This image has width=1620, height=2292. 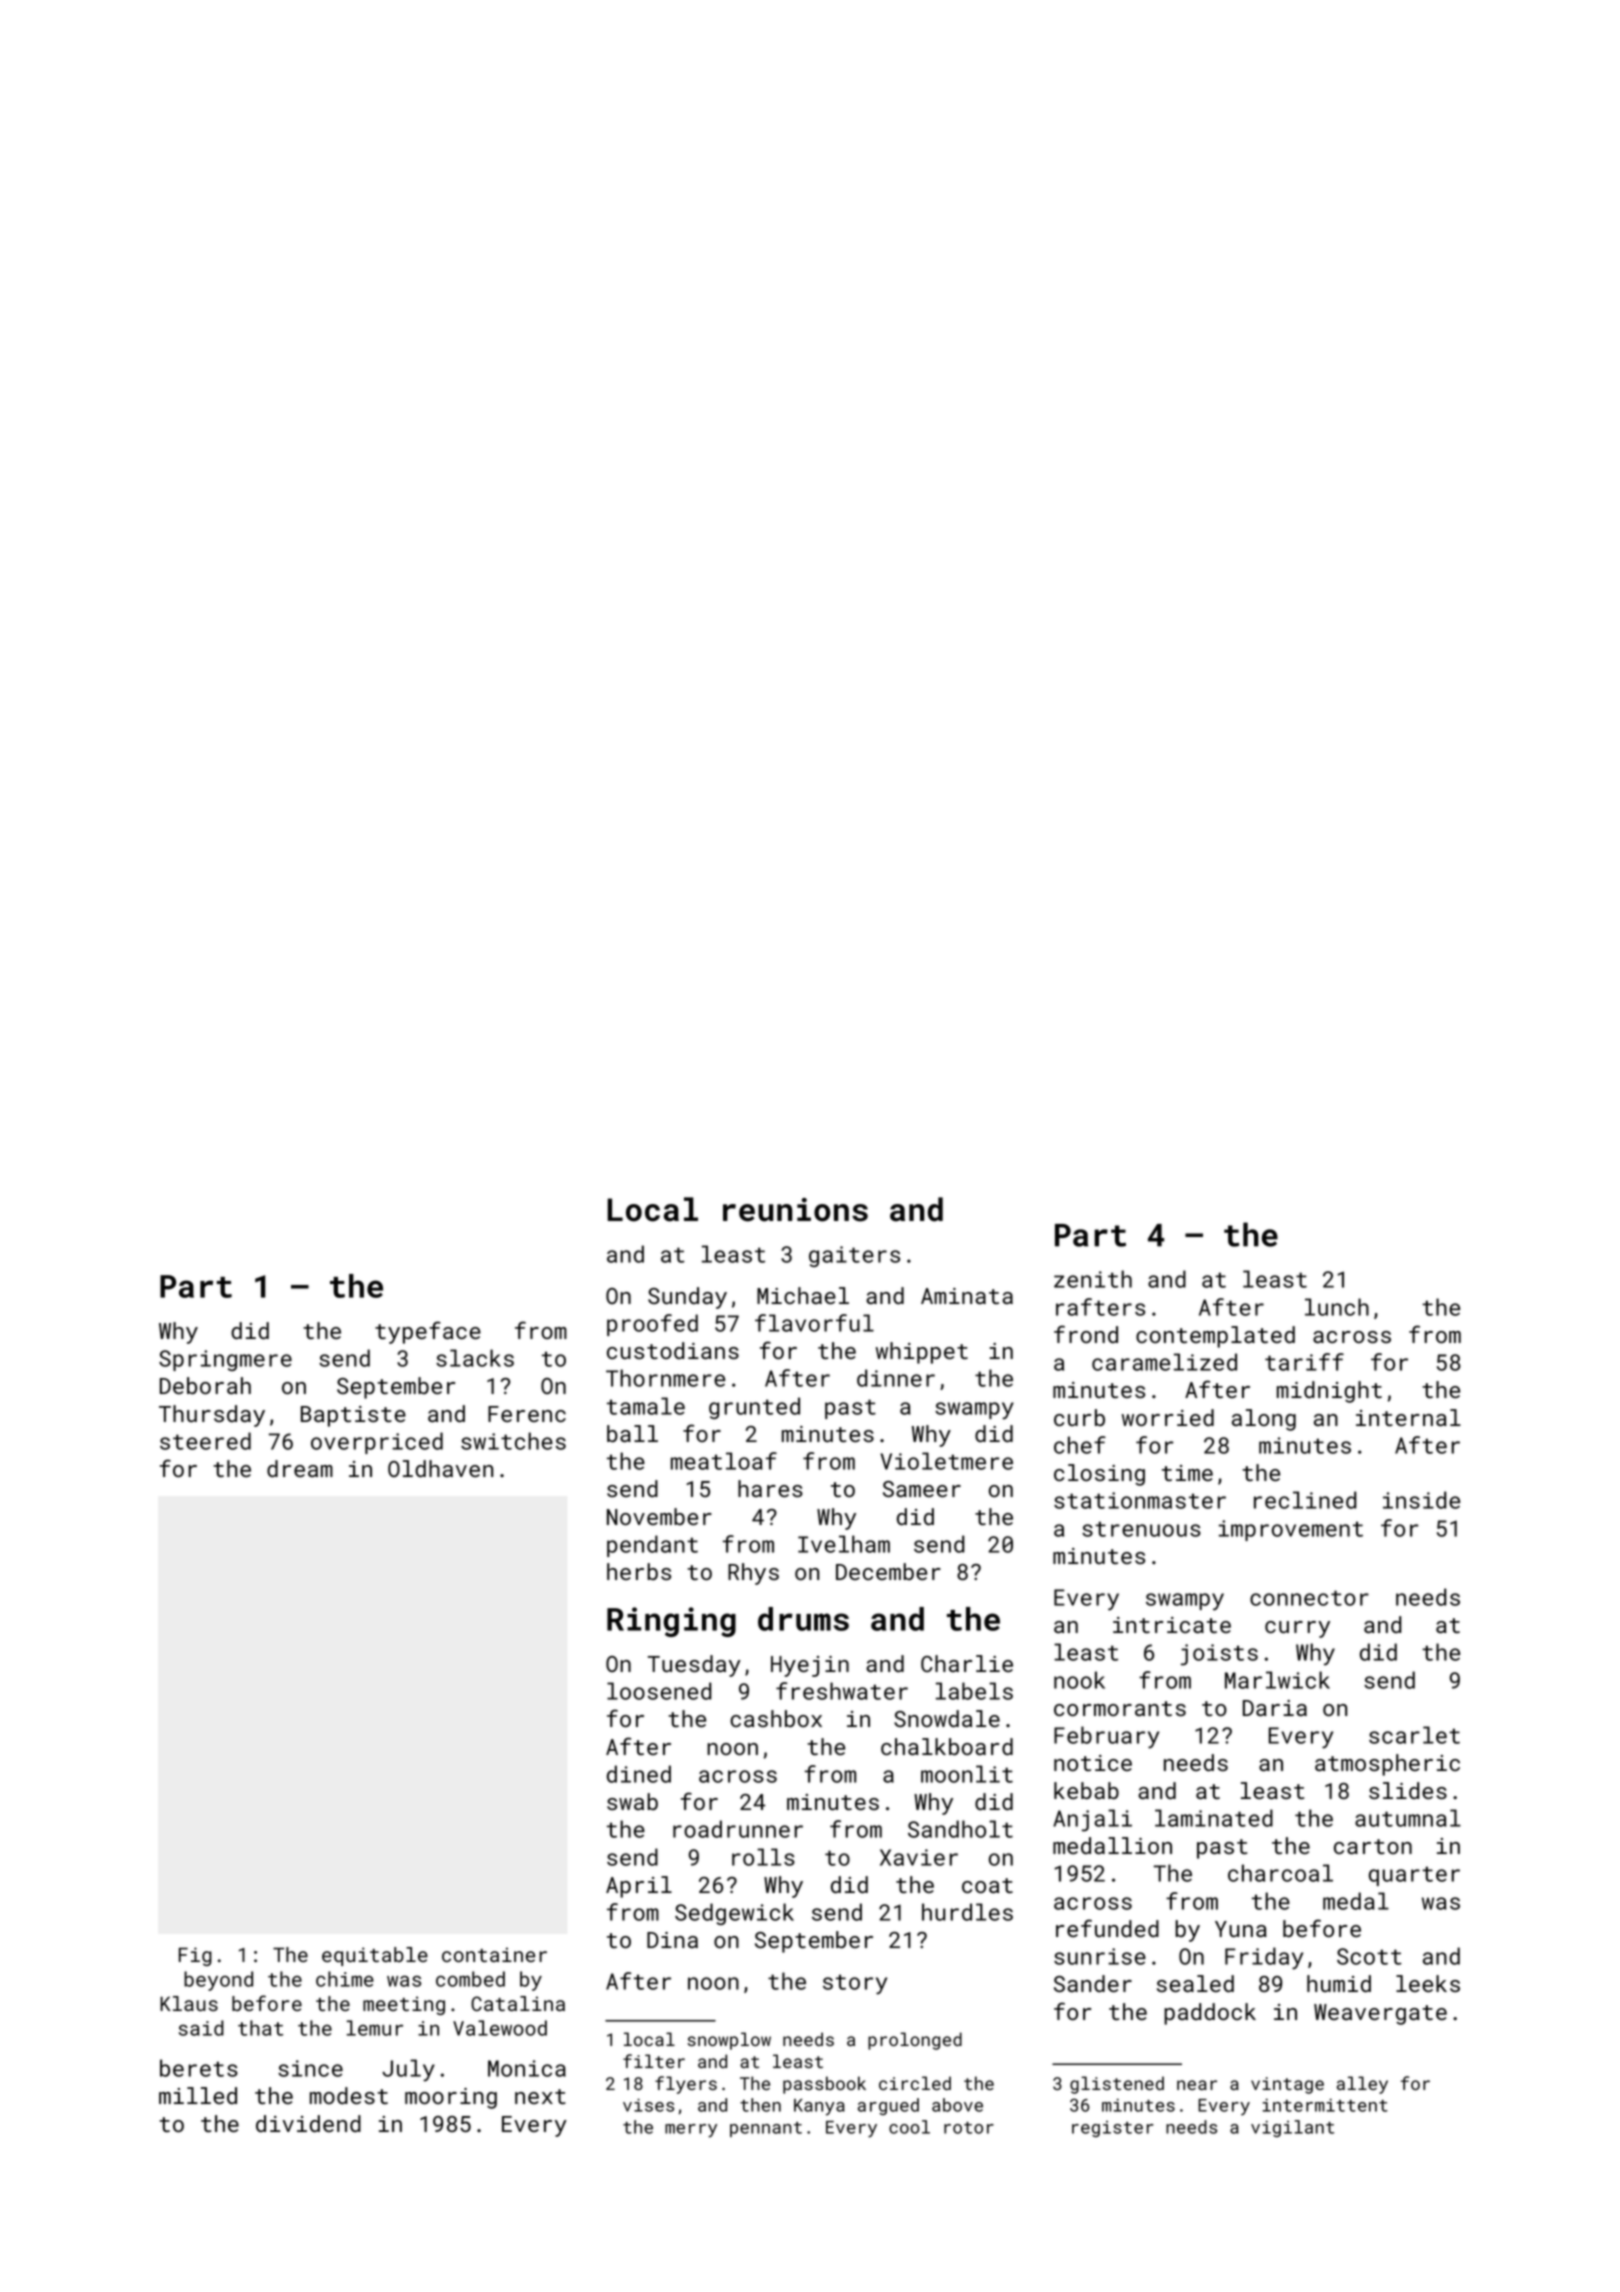 What do you see at coordinates (754, 1408) in the image?
I see `grunted` at bounding box center [754, 1408].
